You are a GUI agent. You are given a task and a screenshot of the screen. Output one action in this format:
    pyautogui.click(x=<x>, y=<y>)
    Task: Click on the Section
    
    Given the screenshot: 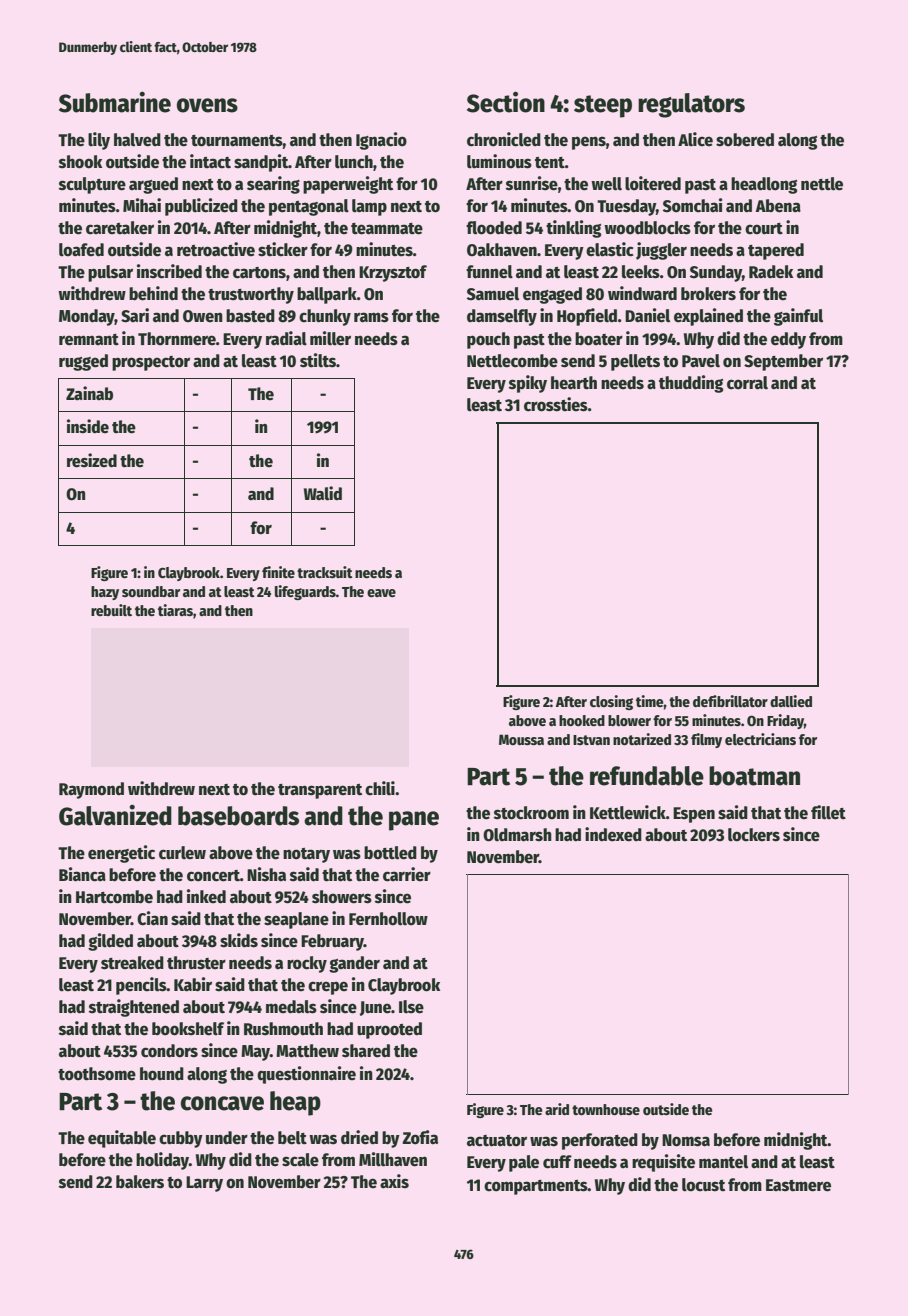 What is the action you would take?
    pyautogui.click(x=506, y=102)
